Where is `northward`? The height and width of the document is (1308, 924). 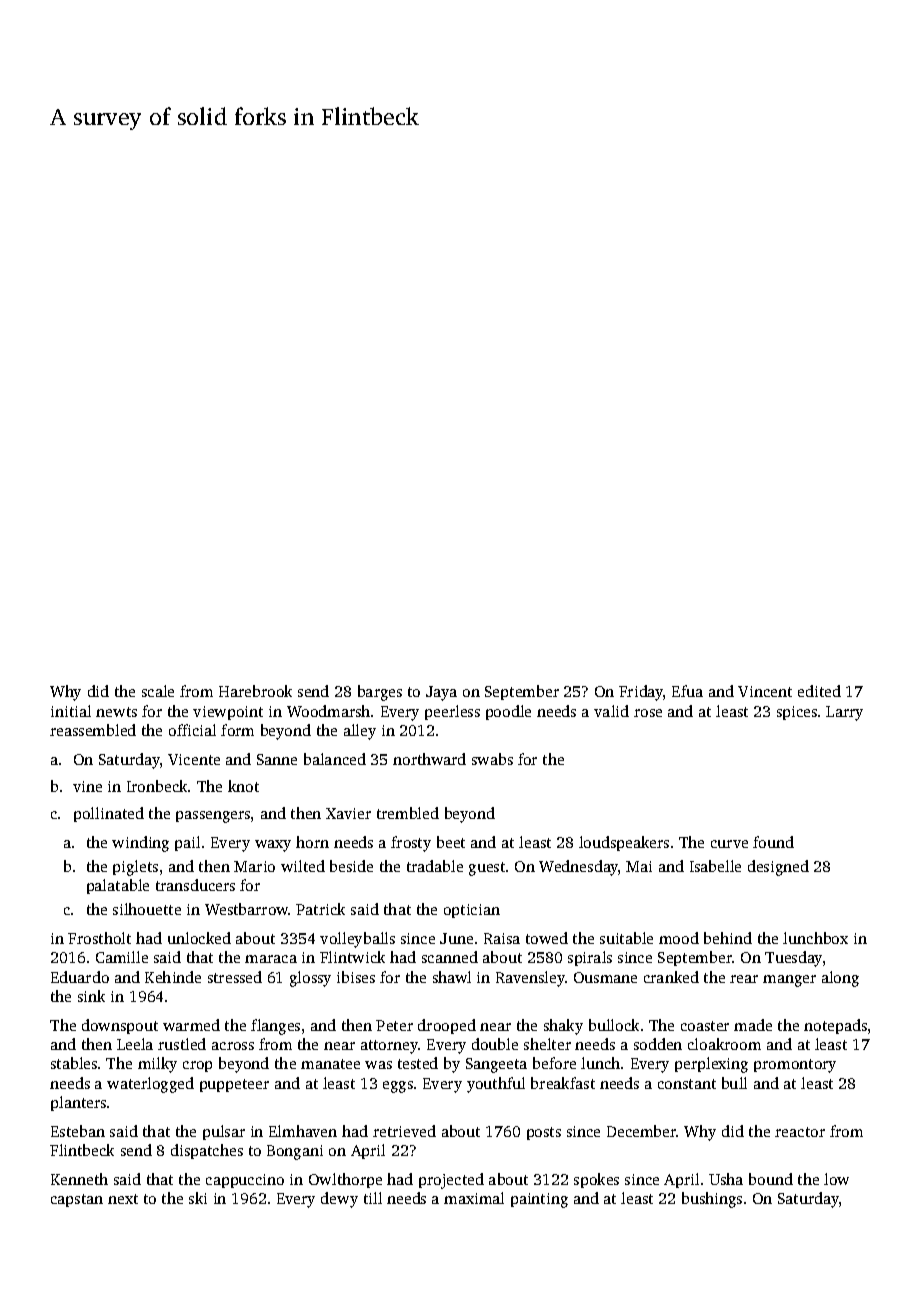 northward is located at coordinates (429, 759).
